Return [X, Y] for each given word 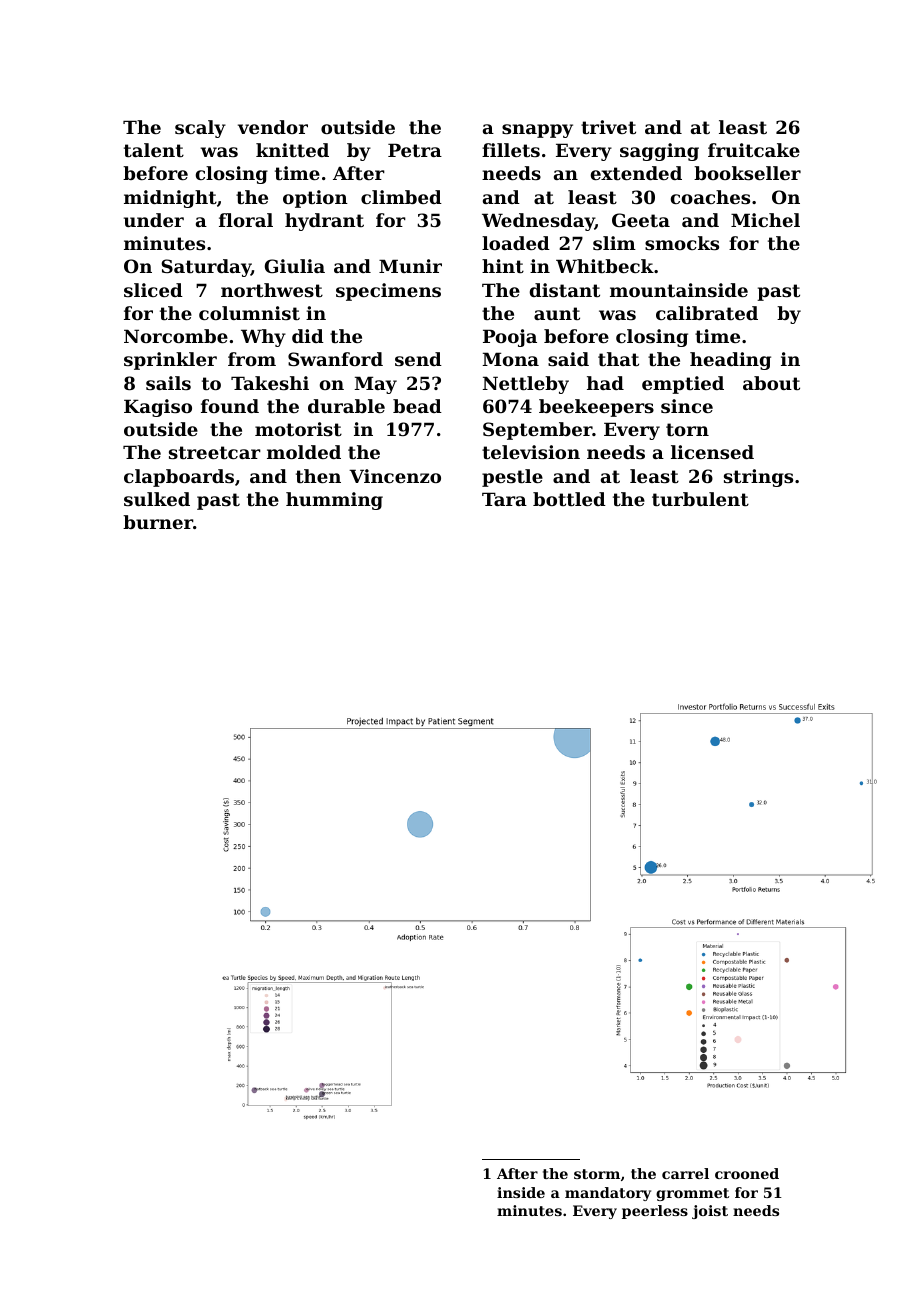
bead [417, 406]
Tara [504, 499]
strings [758, 478]
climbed [401, 197]
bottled [569, 499]
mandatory [608, 1194]
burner [158, 522]
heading [730, 361]
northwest [272, 290]
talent [154, 150]
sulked [157, 499]
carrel [685, 1173]
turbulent [700, 499]
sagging [659, 152]
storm [597, 1174]
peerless [655, 1212]
